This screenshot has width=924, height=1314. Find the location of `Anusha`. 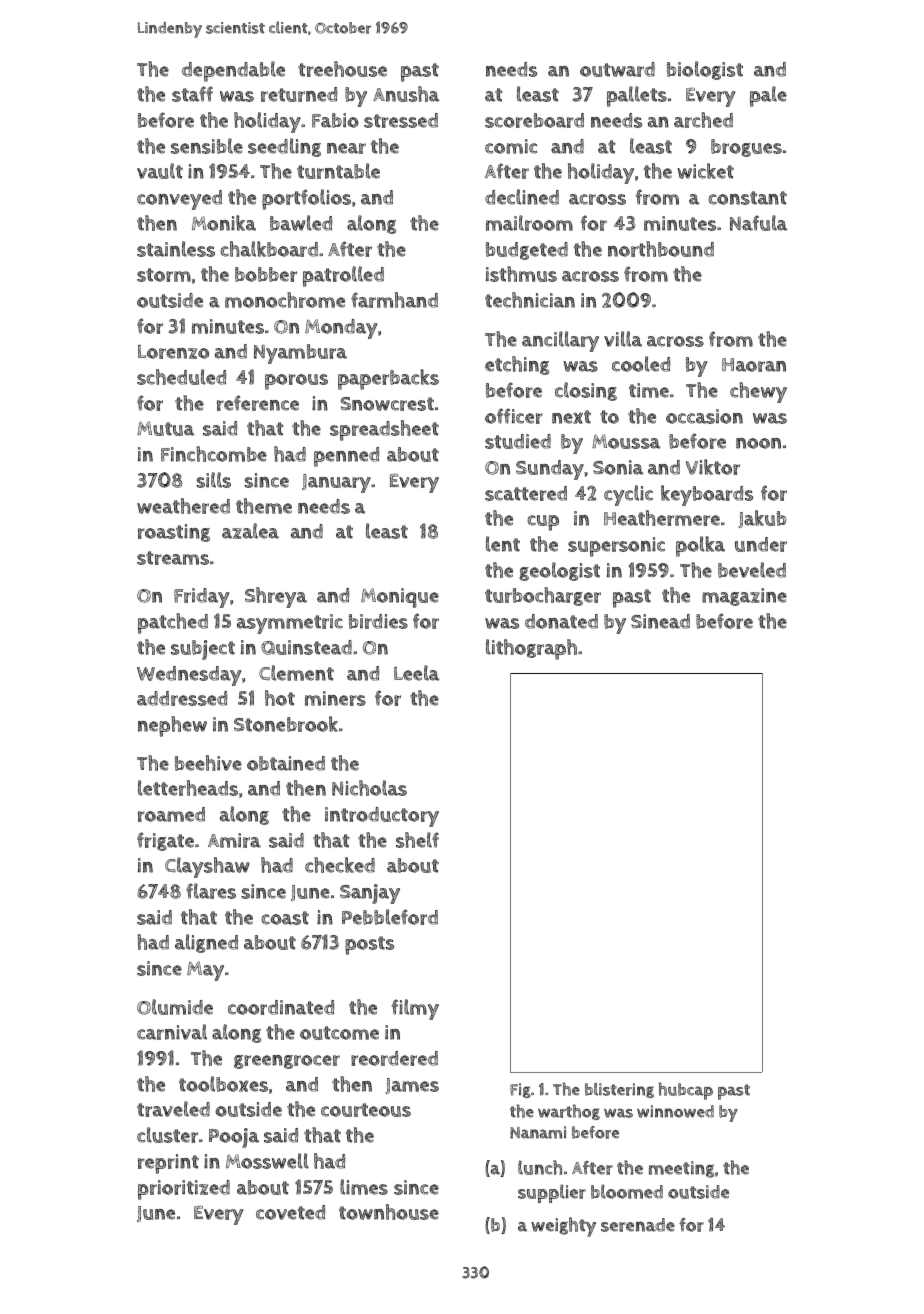

Anusha is located at coordinates (406, 94).
